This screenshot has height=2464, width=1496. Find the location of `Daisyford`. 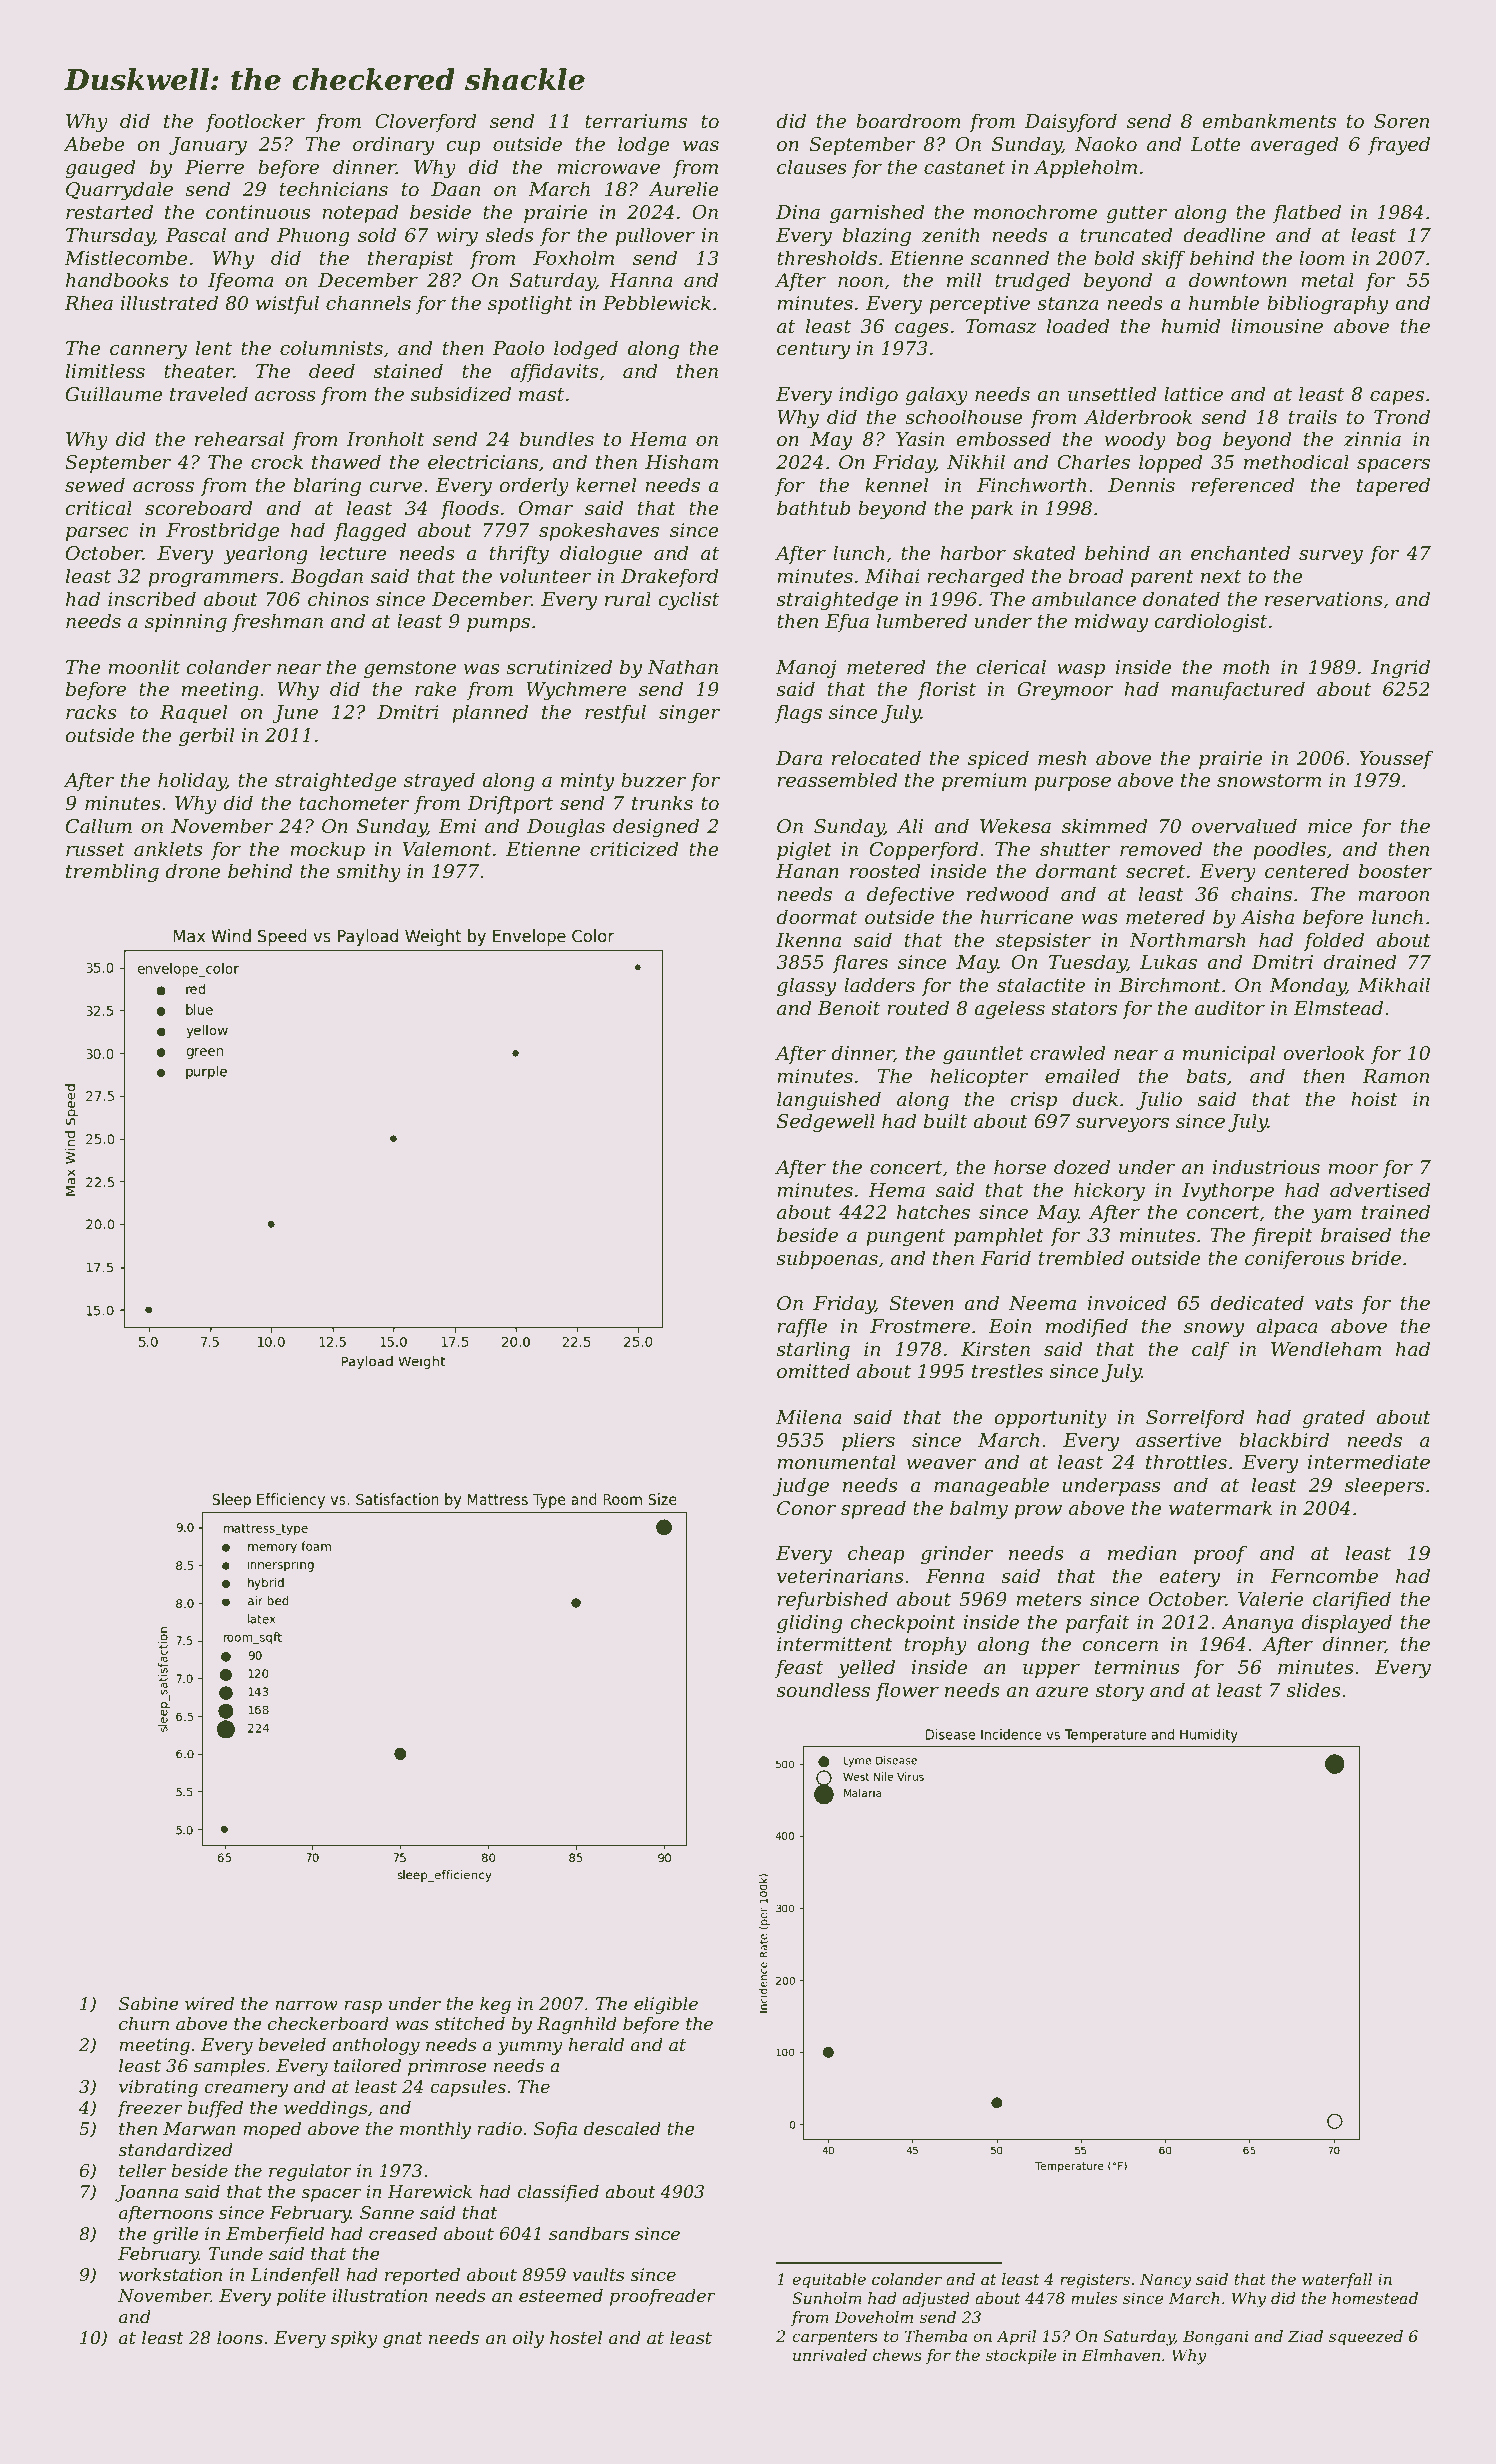

Daisyford is located at coordinates (1070, 122).
